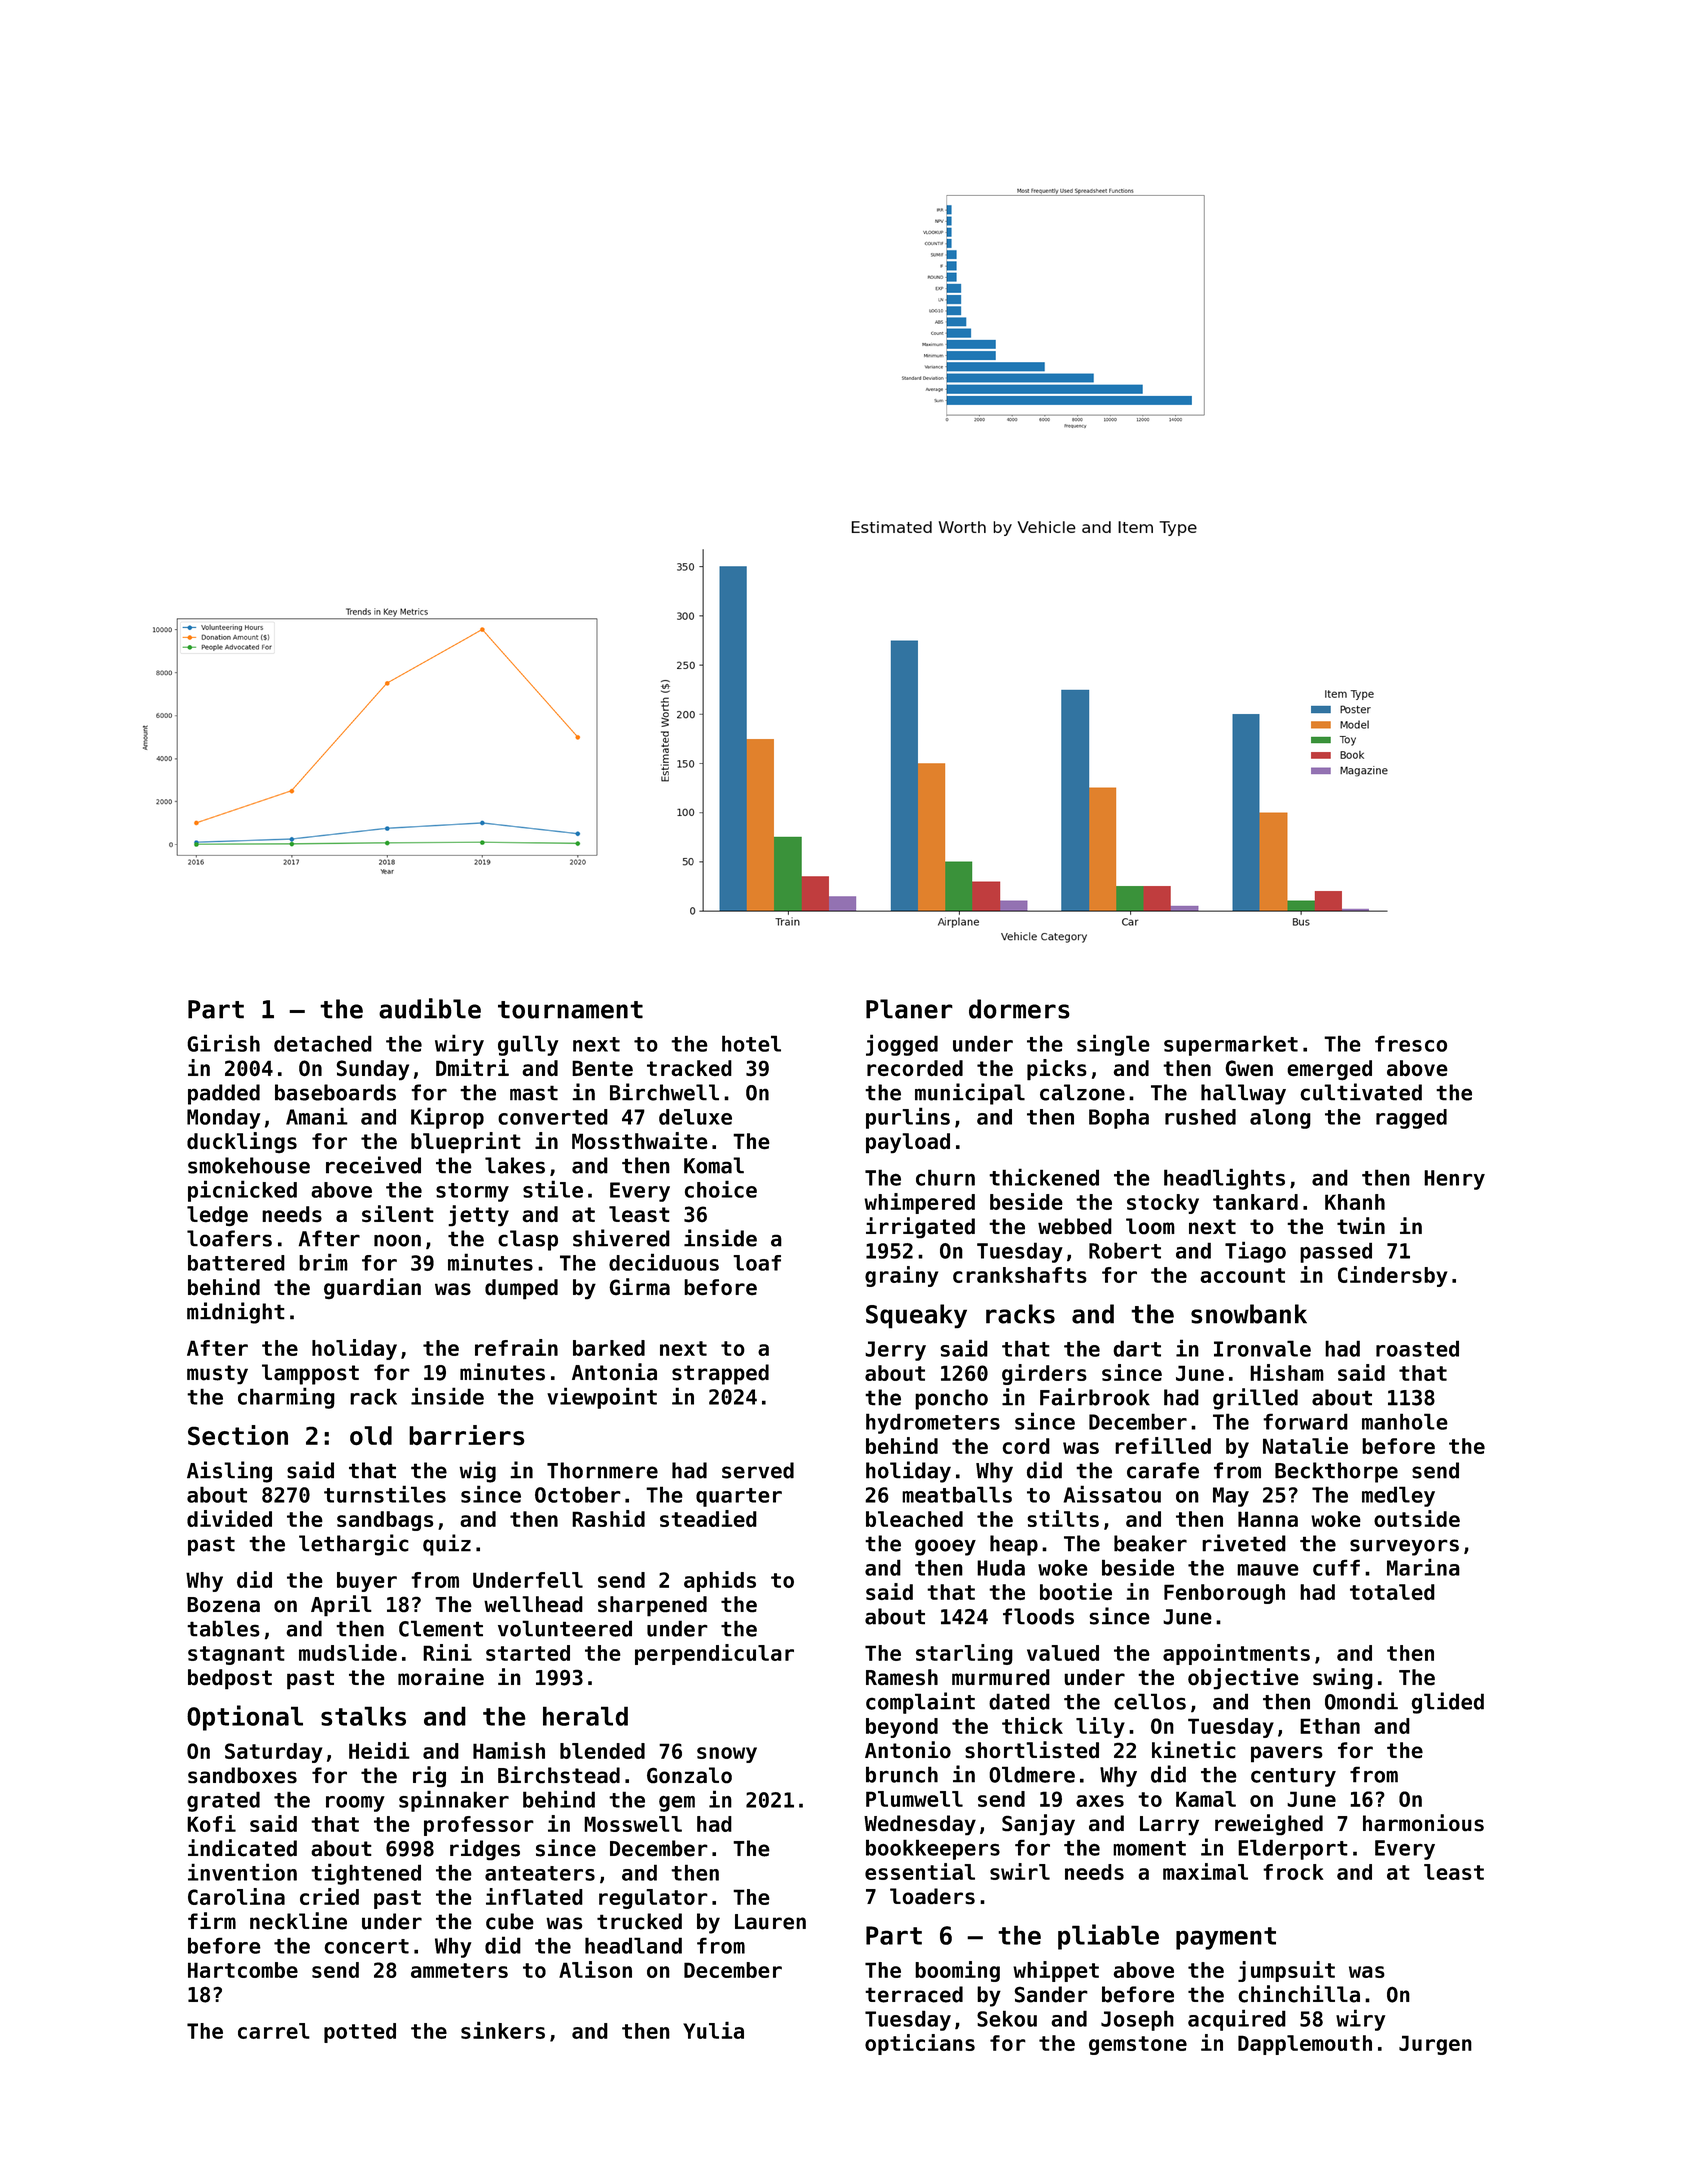 The height and width of the screenshot is (2178, 1683). I want to click on sandboxes, so click(242, 1775).
